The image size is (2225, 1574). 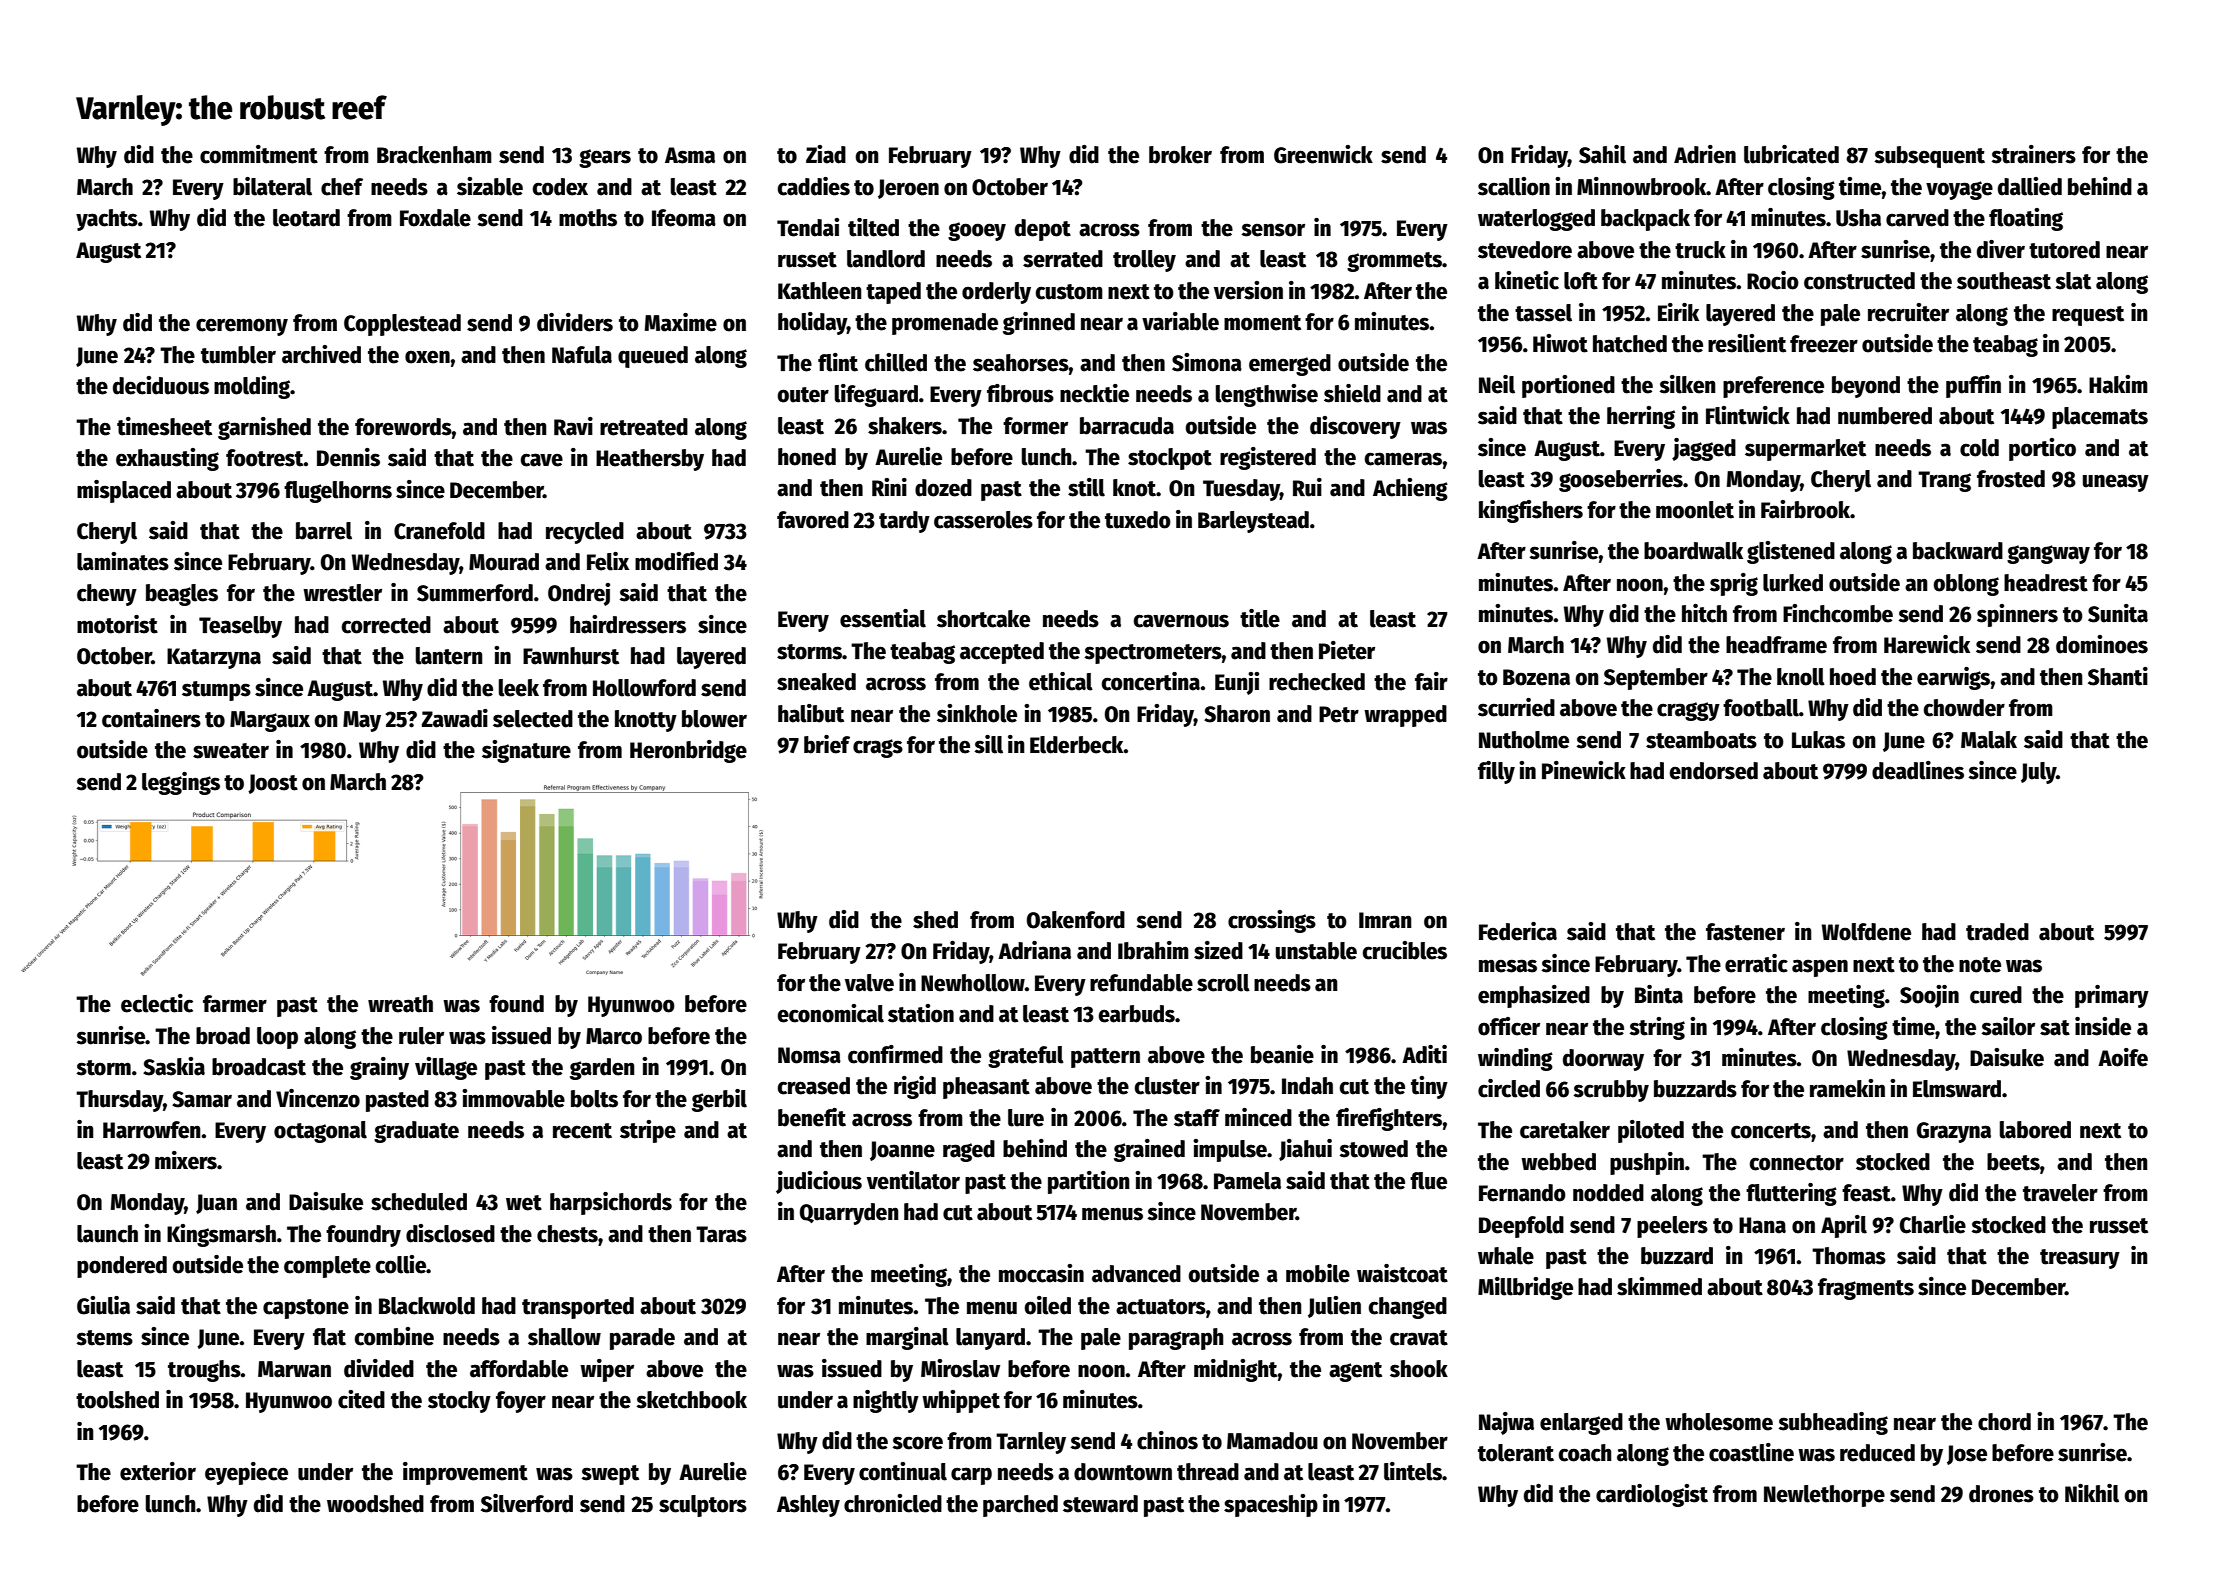 What do you see at coordinates (1180, 155) in the screenshot?
I see `broker` at bounding box center [1180, 155].
